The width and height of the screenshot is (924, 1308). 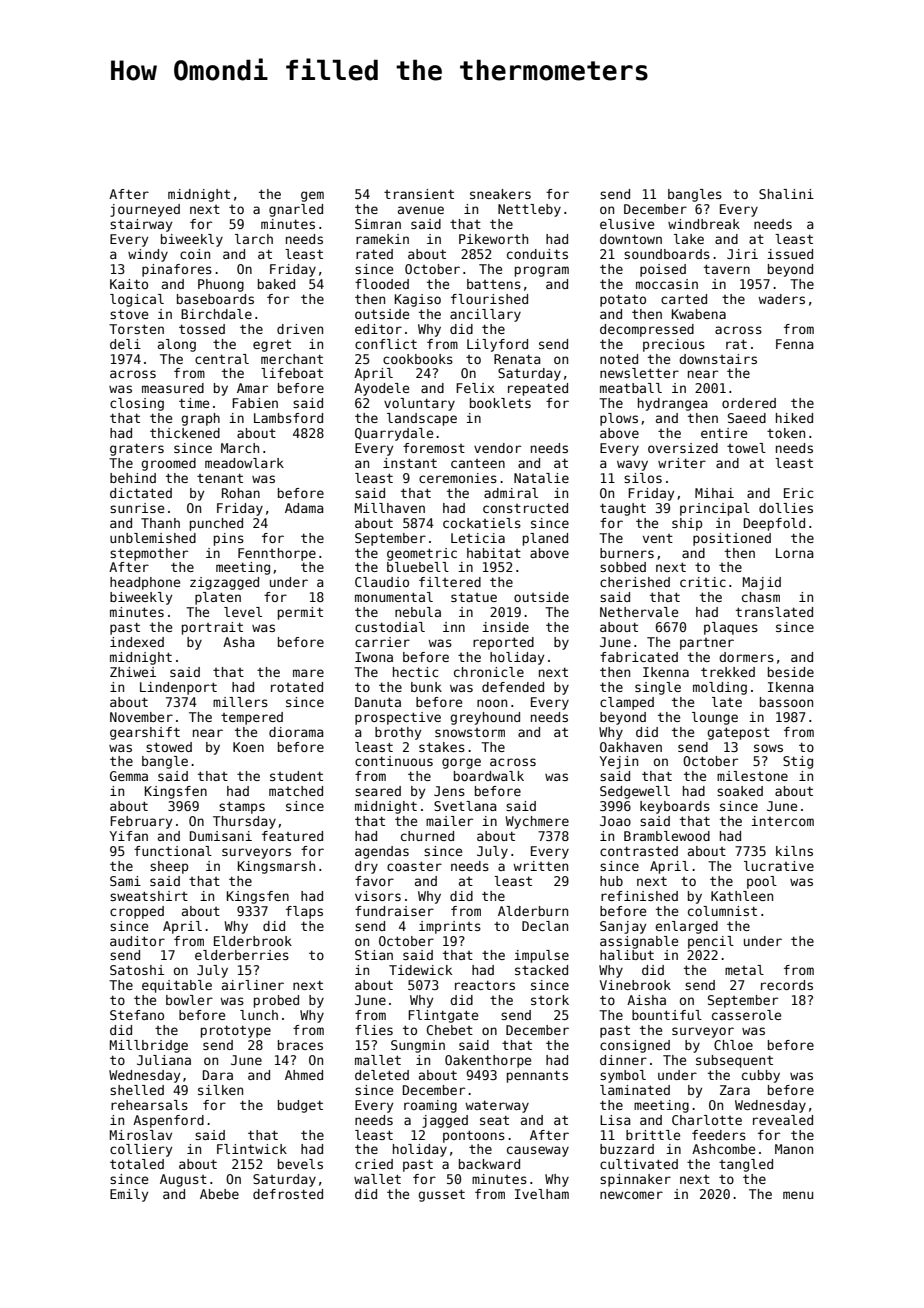 What do you see at coordinates (485, 315) in the screenshot?
I see `ancillary` at bounding box center [485, 315].
